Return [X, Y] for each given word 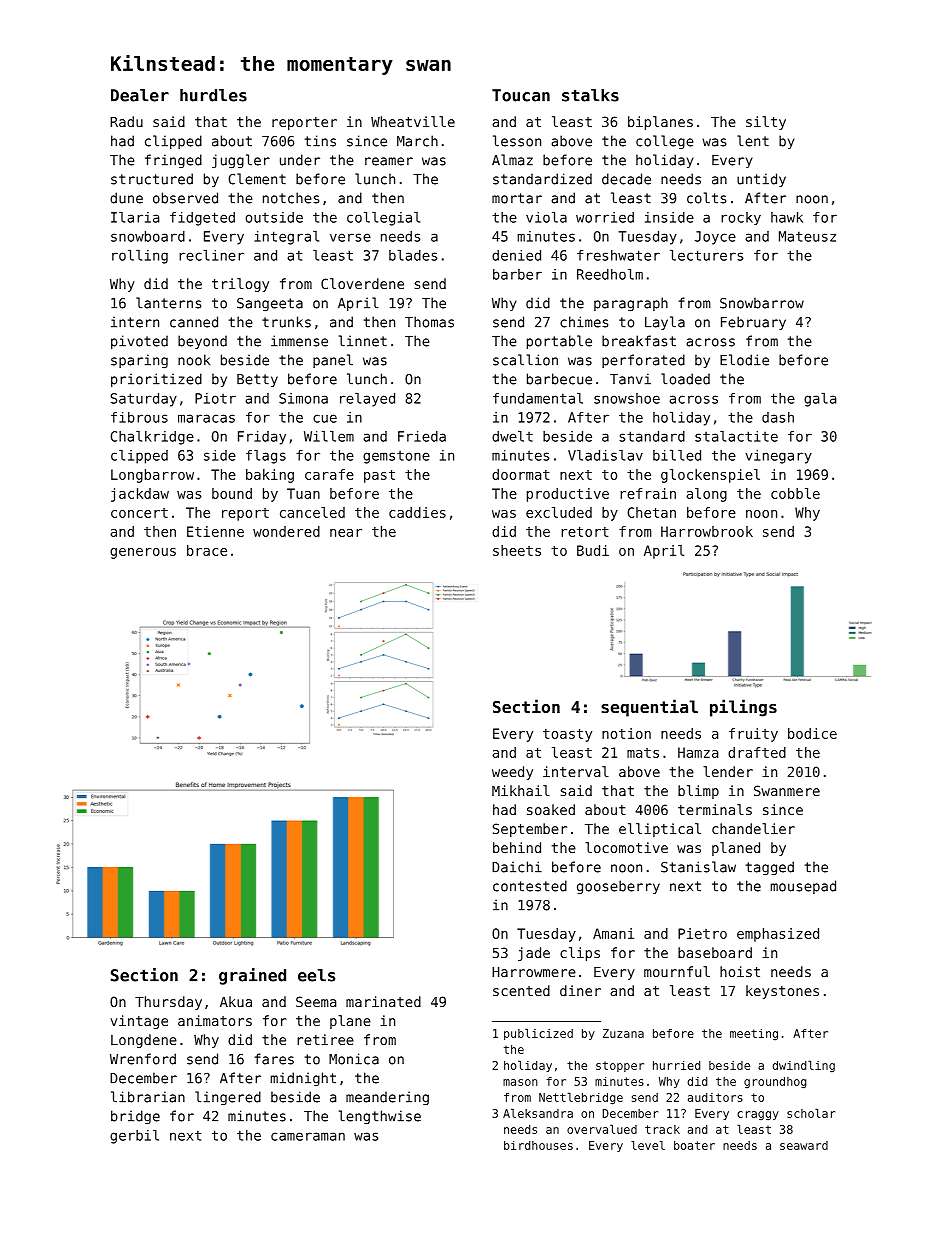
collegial [383, 219]
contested [530, 886]
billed [677, 455]
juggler [241, 161]
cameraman [308, 1136]
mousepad [803, 887]
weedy [512, 773]
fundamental [538, 398]
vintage [139, 1022]
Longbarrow [152, 476]
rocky [741, 218]
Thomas [429, 322]
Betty [257, 380]
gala [820, 400]
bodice [812, 733]
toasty [567, 735]
